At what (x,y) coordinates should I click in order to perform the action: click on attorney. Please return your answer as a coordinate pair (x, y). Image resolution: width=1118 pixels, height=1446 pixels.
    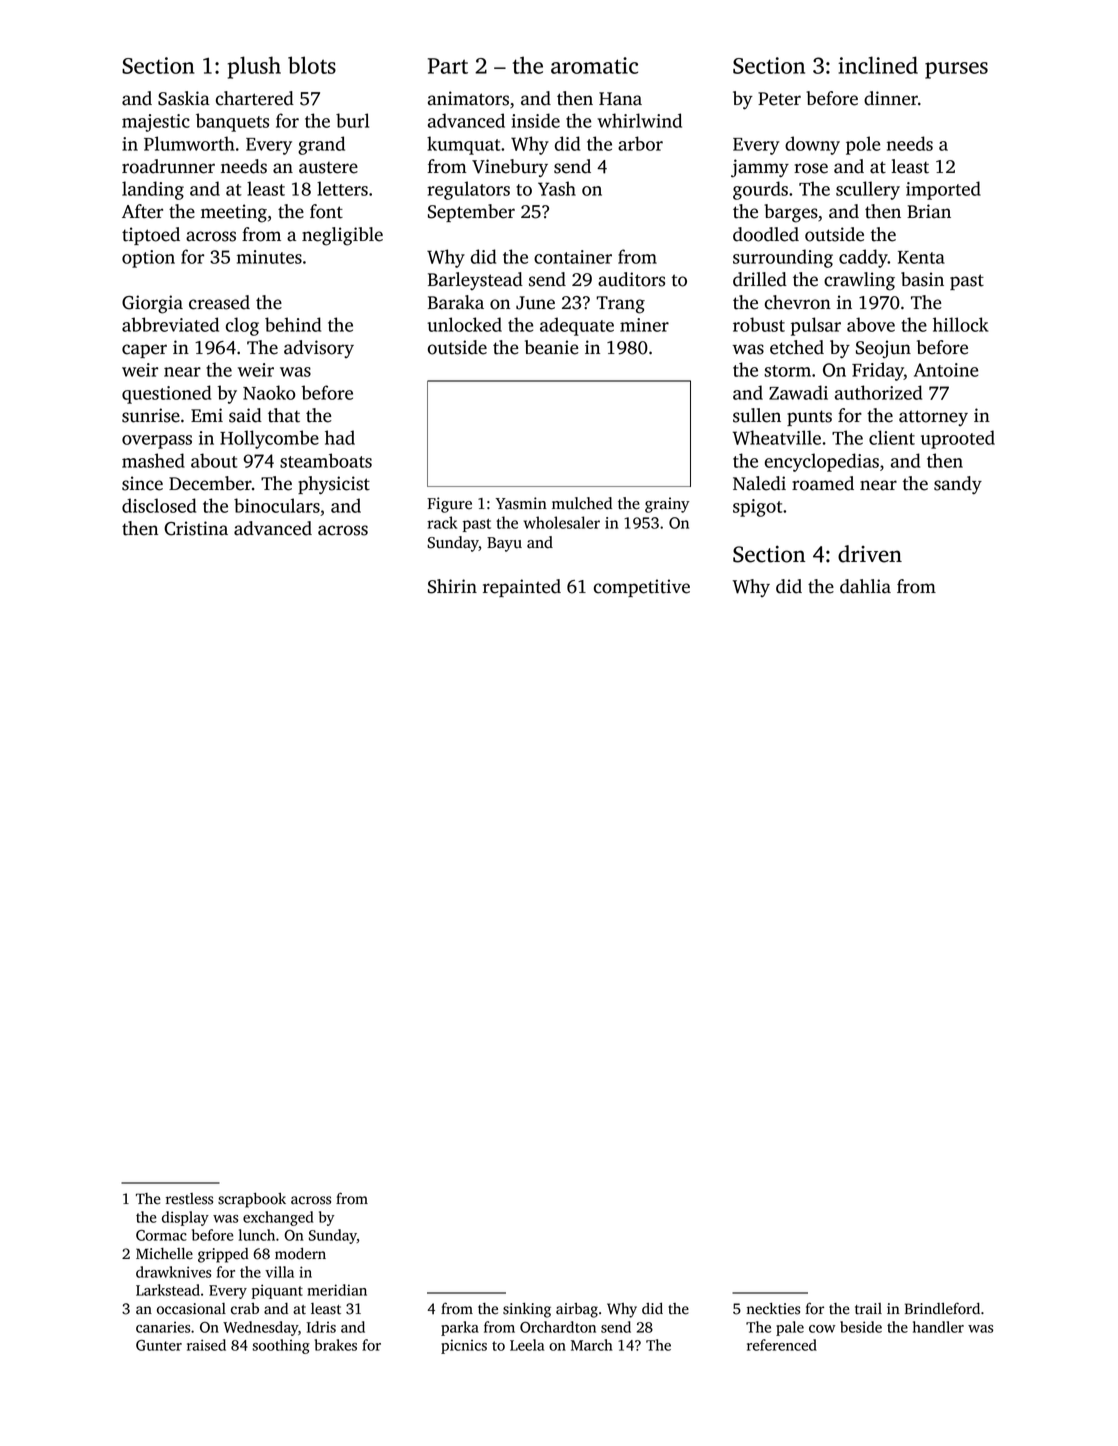
    Looking at the image, I should click on (933, 418).
